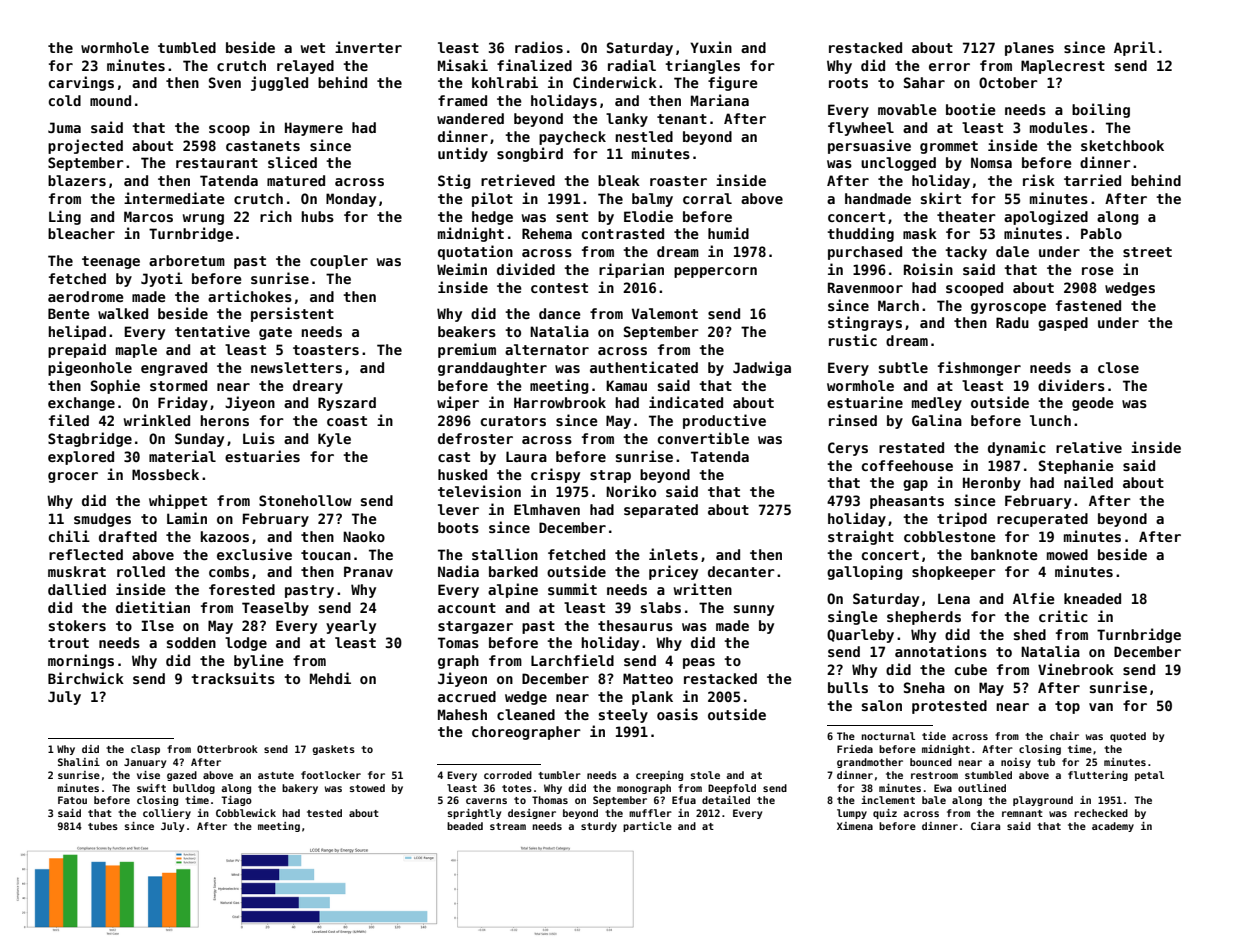 This screenshot has width=1233, height=952. Describe the element at coordinates (599, 827) in the screenshot. I see `sturdy` at that location.
